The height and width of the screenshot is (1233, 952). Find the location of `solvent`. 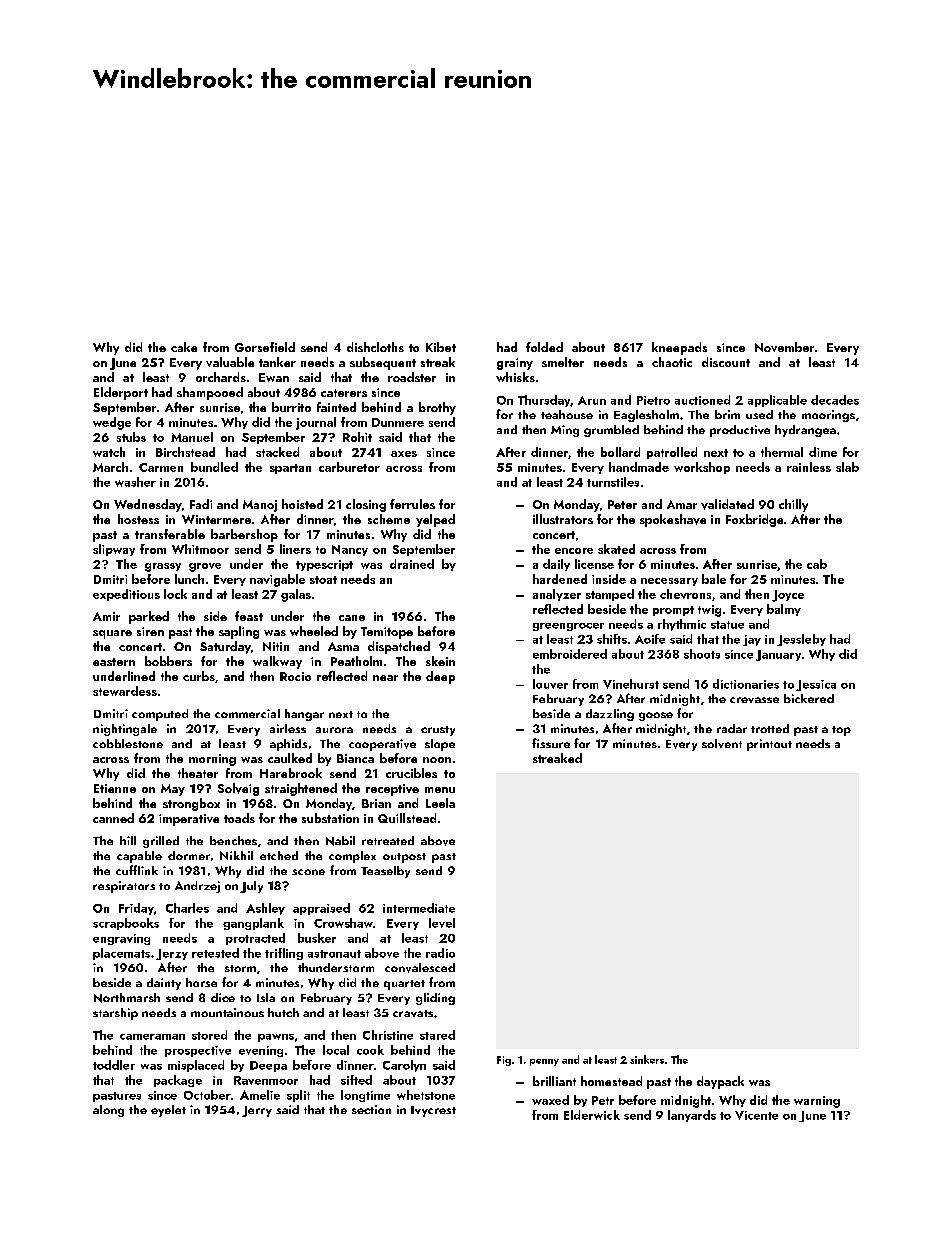

solvent is located at coordinates (722, 743).
